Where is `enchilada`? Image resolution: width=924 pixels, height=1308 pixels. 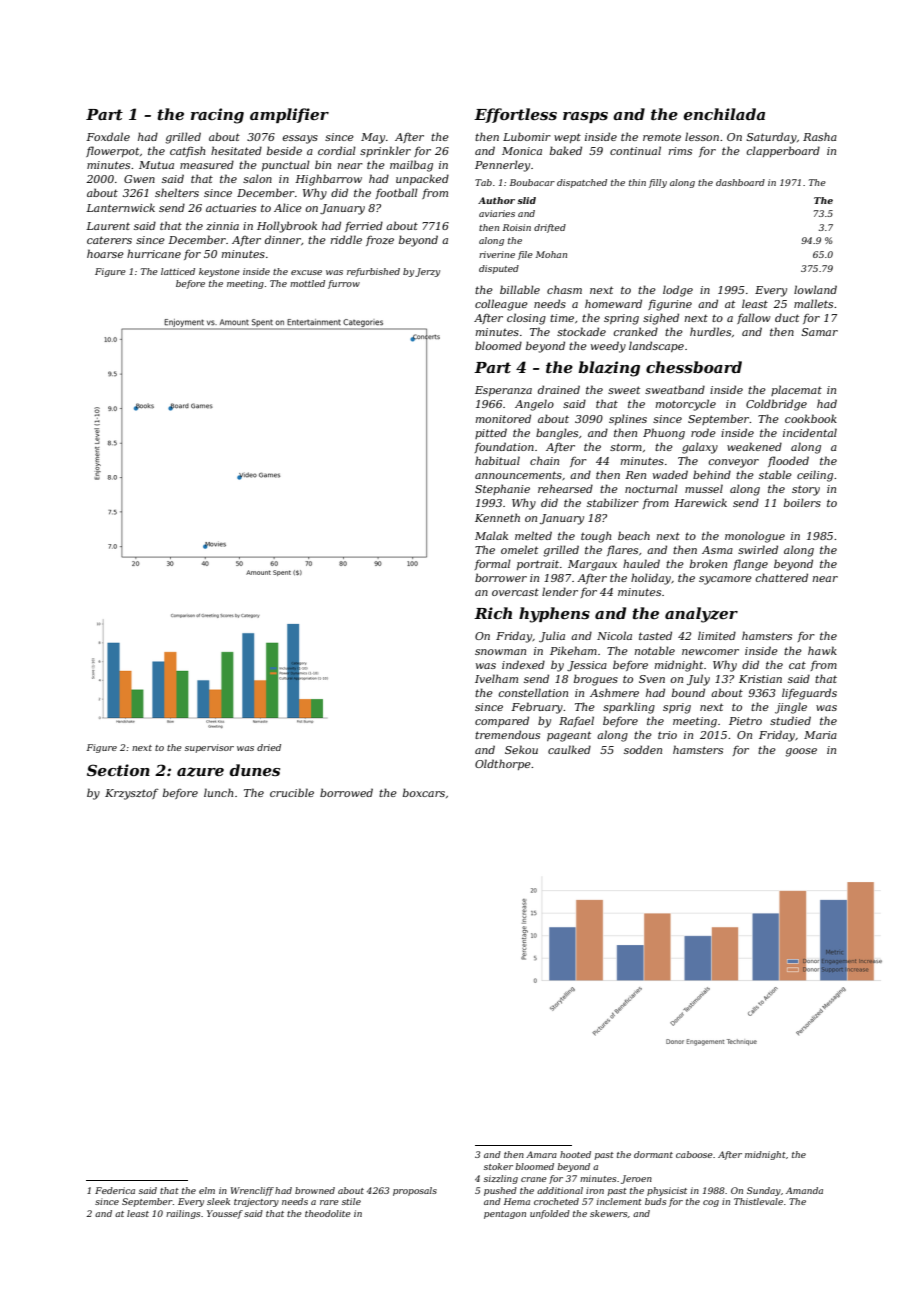
enchilada is located at coordinates (724, 114).
